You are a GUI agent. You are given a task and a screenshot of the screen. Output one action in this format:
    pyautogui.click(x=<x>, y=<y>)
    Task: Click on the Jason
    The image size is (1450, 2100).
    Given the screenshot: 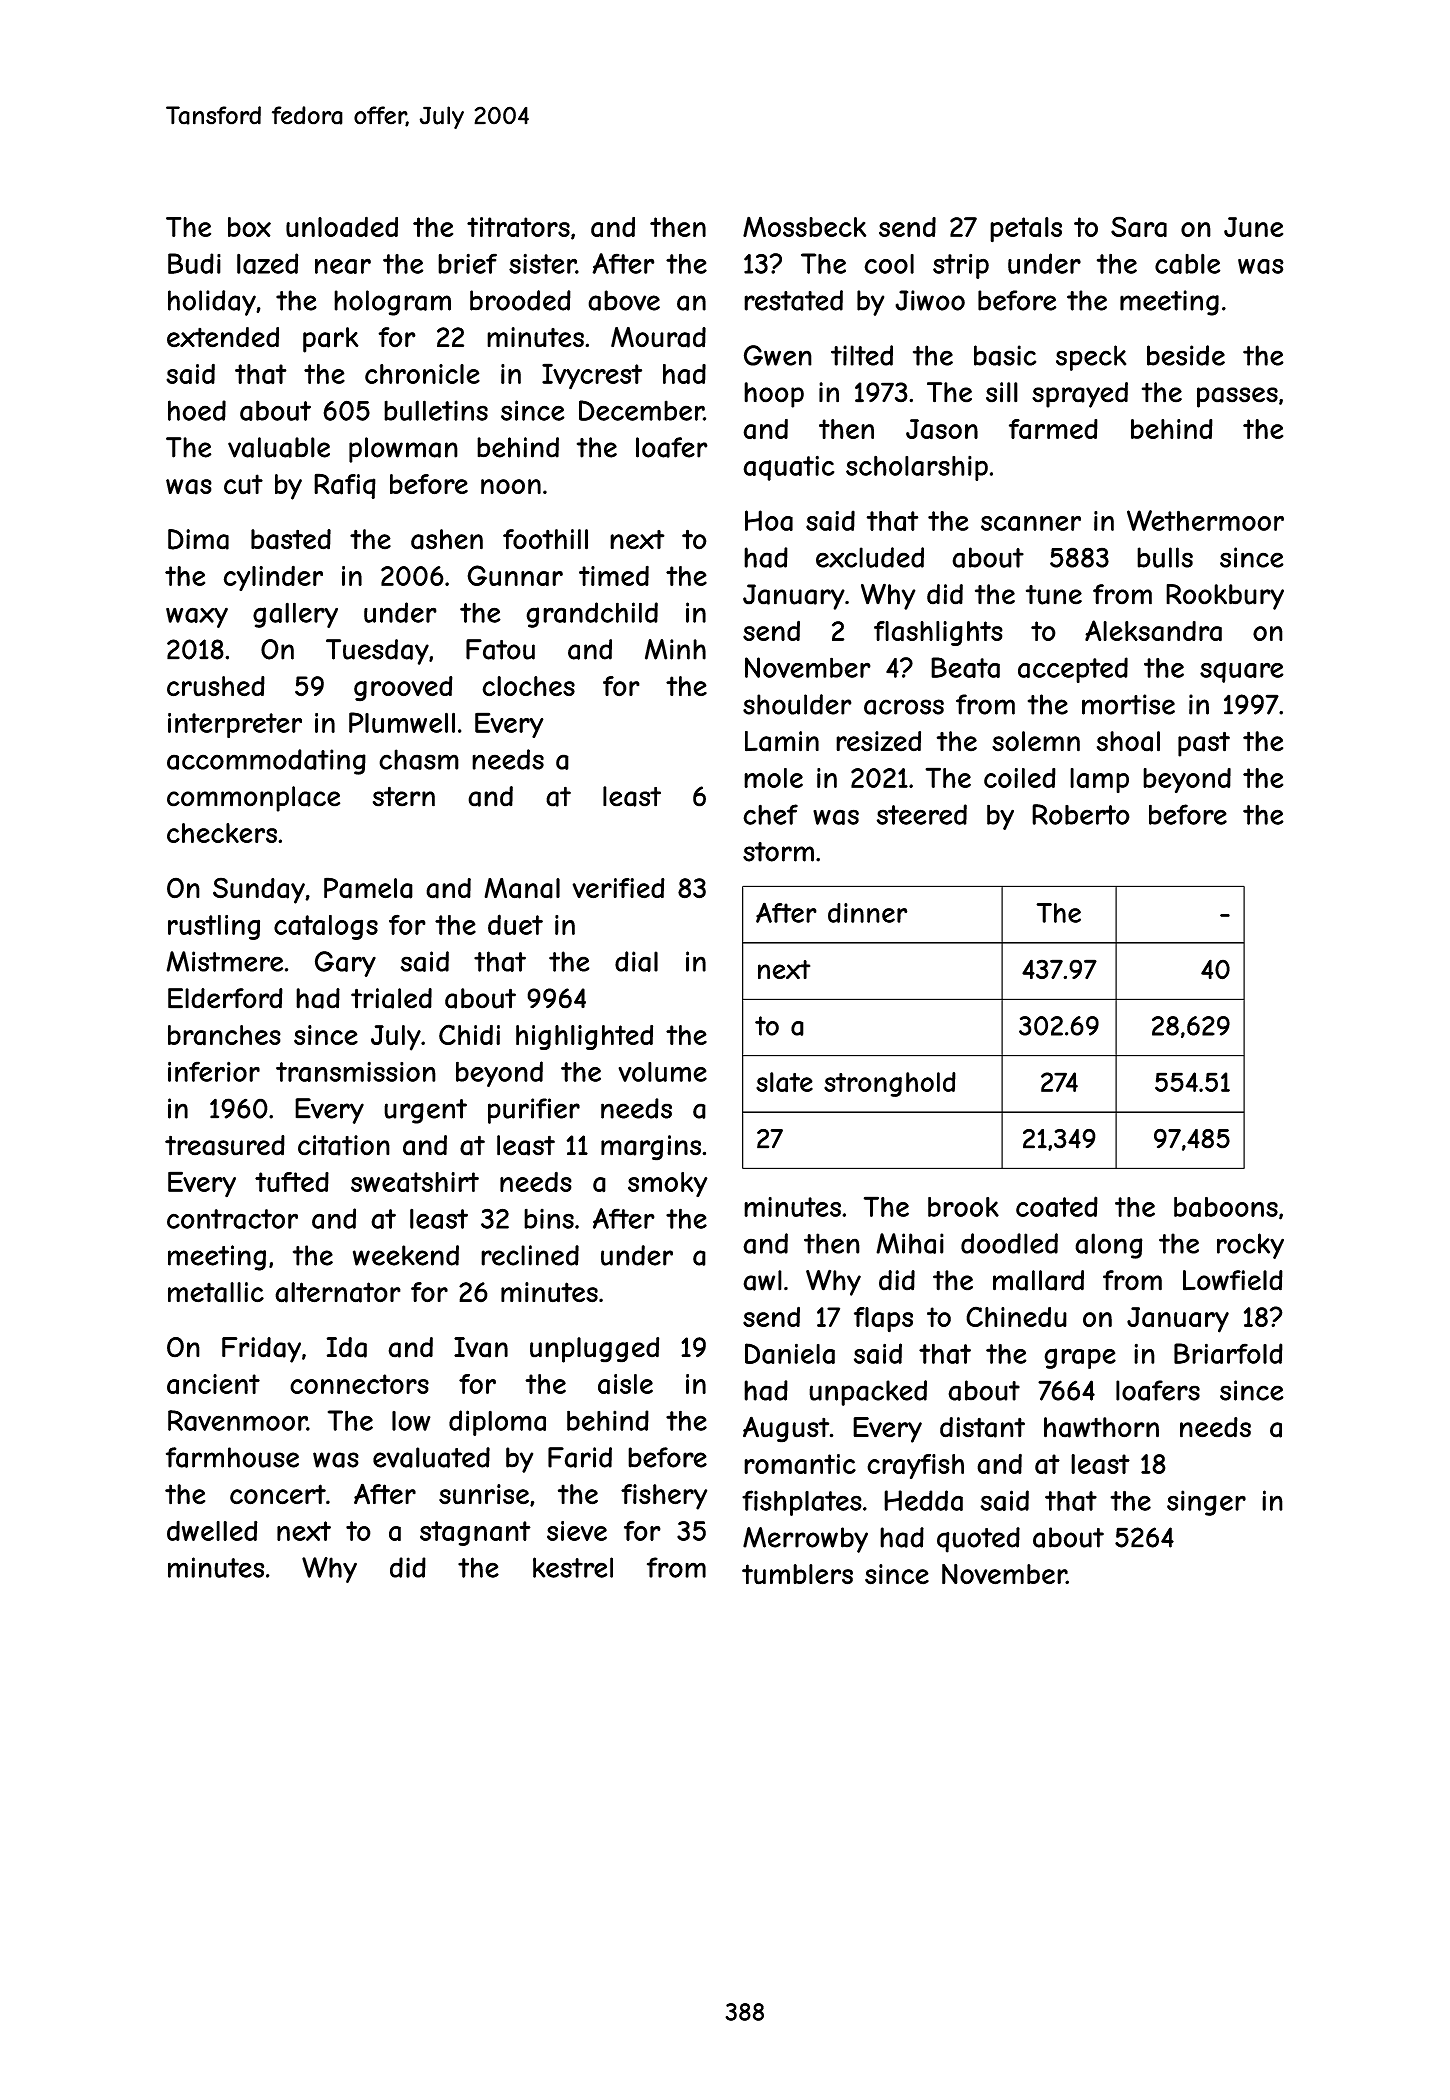 What is the action you would take?
    pyautogui.click(x=942, y=429)
